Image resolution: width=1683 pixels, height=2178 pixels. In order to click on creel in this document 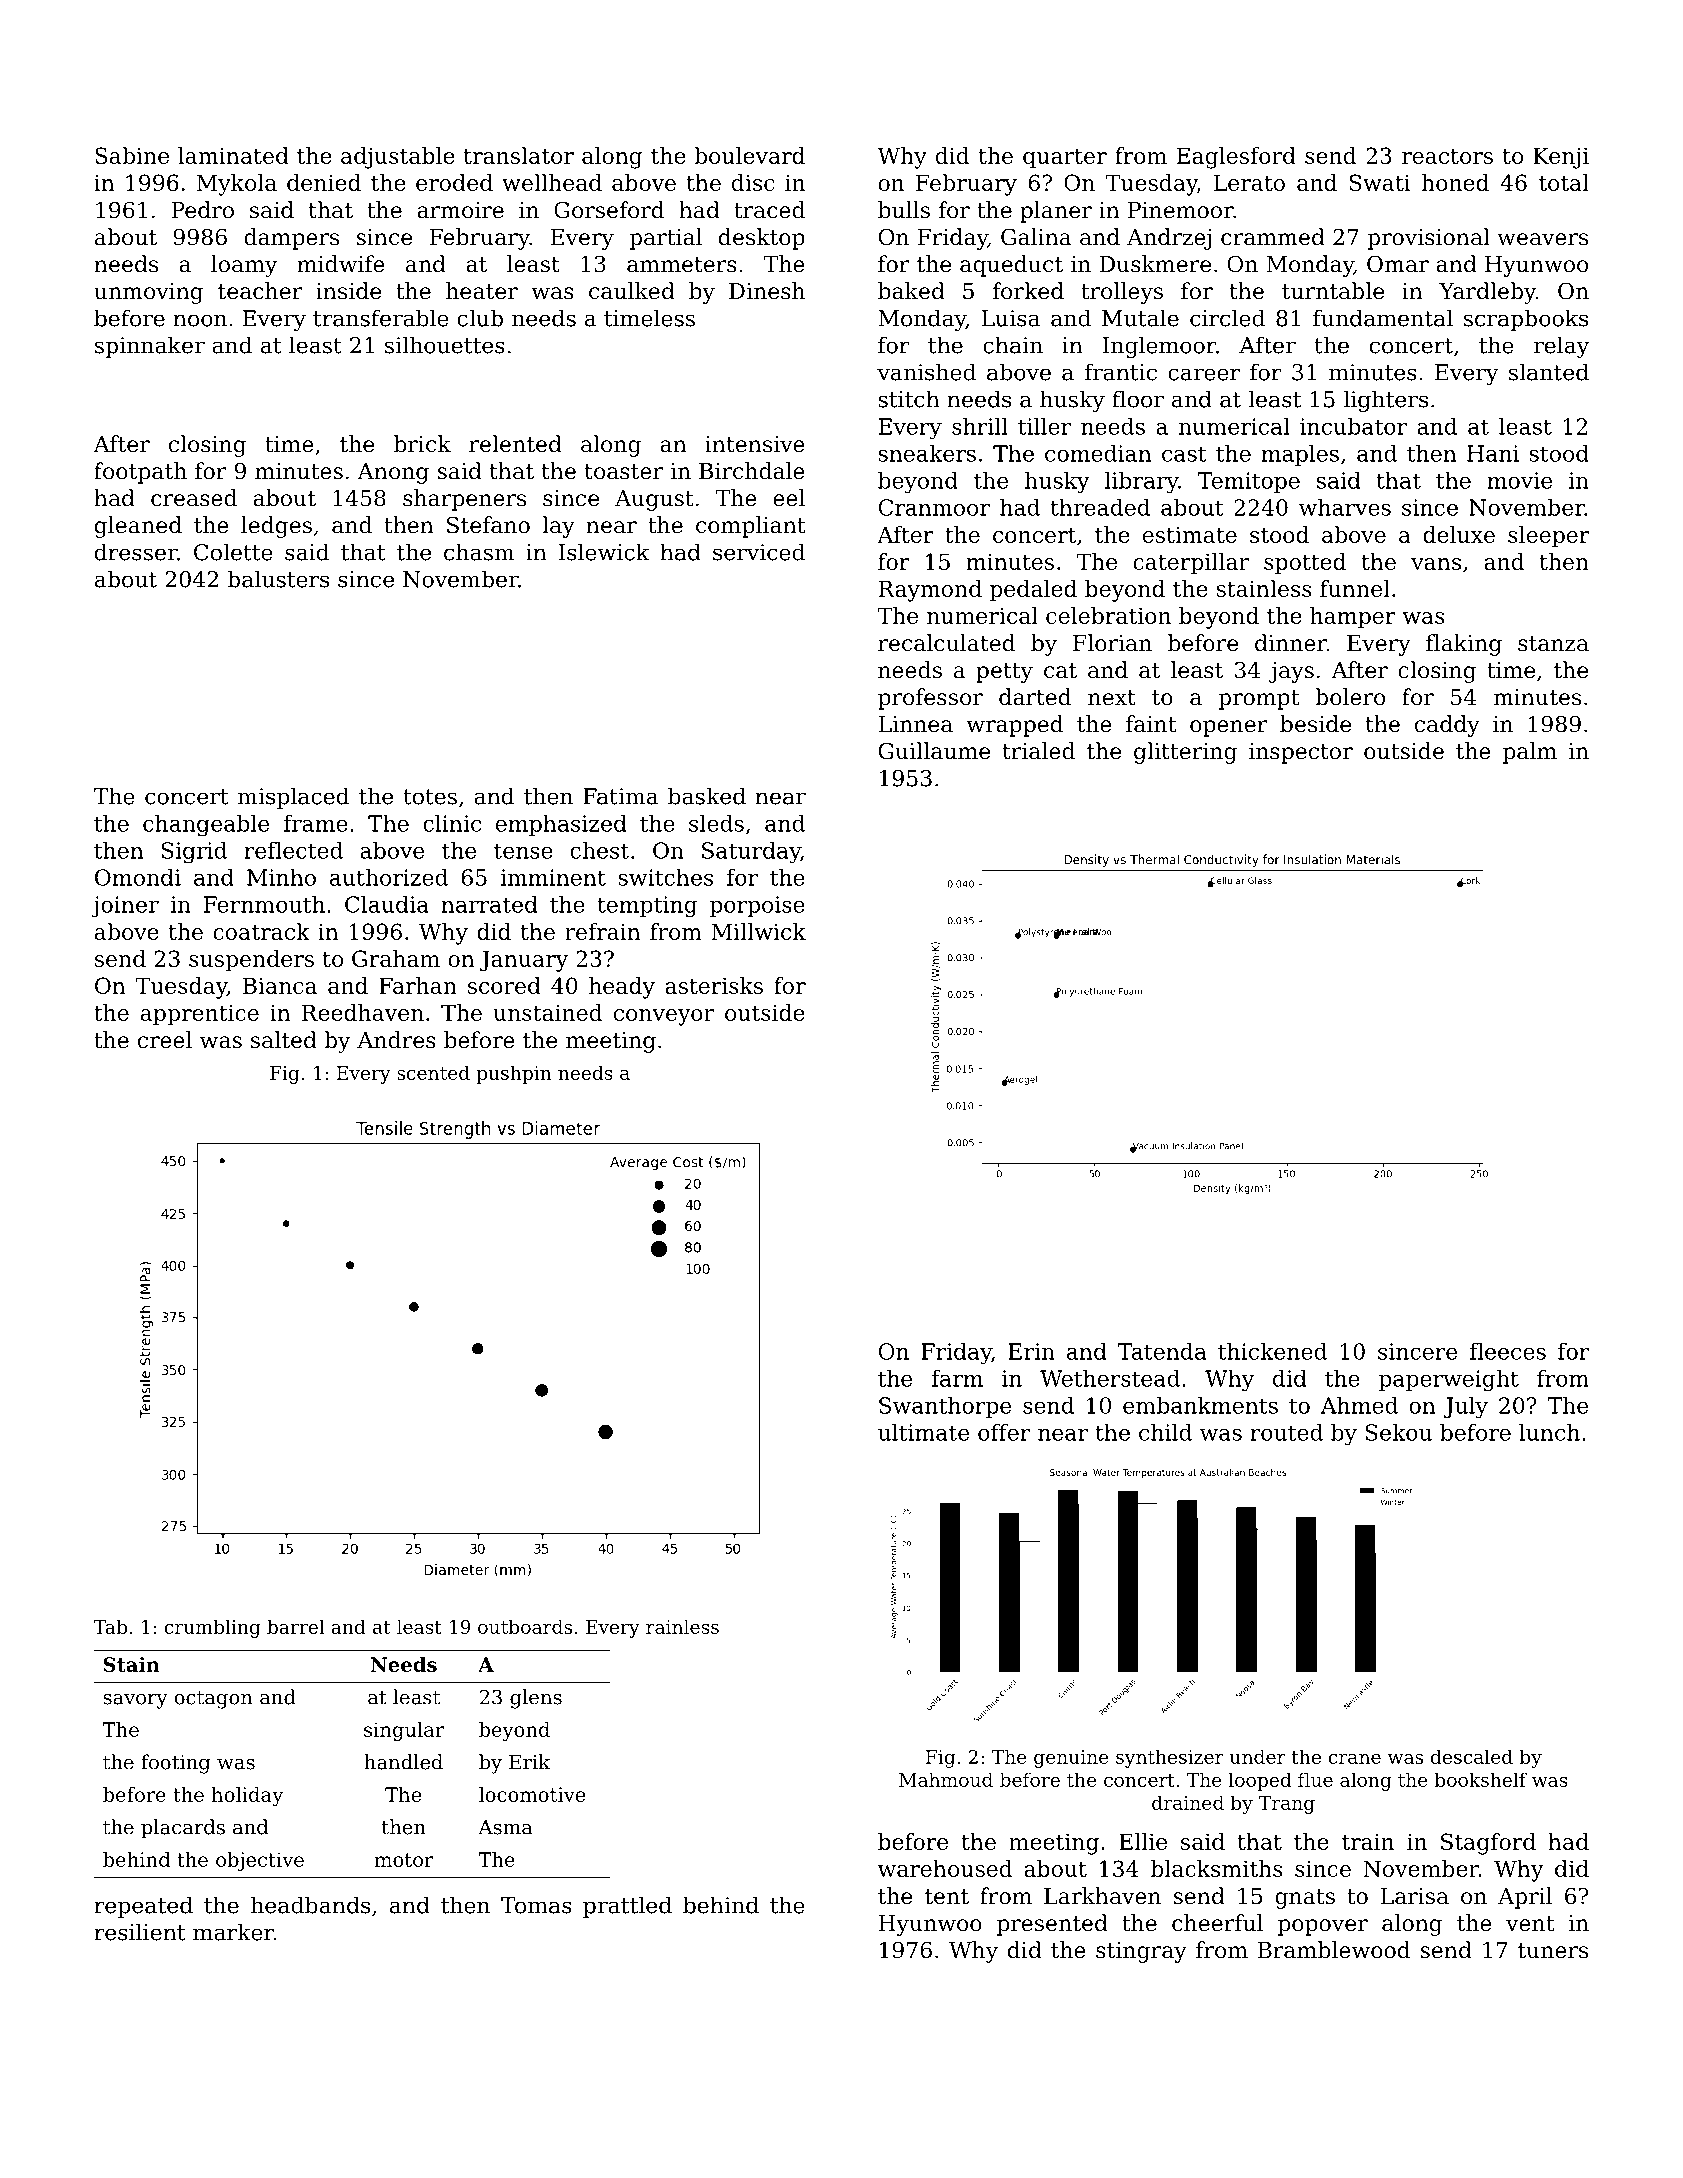, I will do `click(165, 1040)`.
